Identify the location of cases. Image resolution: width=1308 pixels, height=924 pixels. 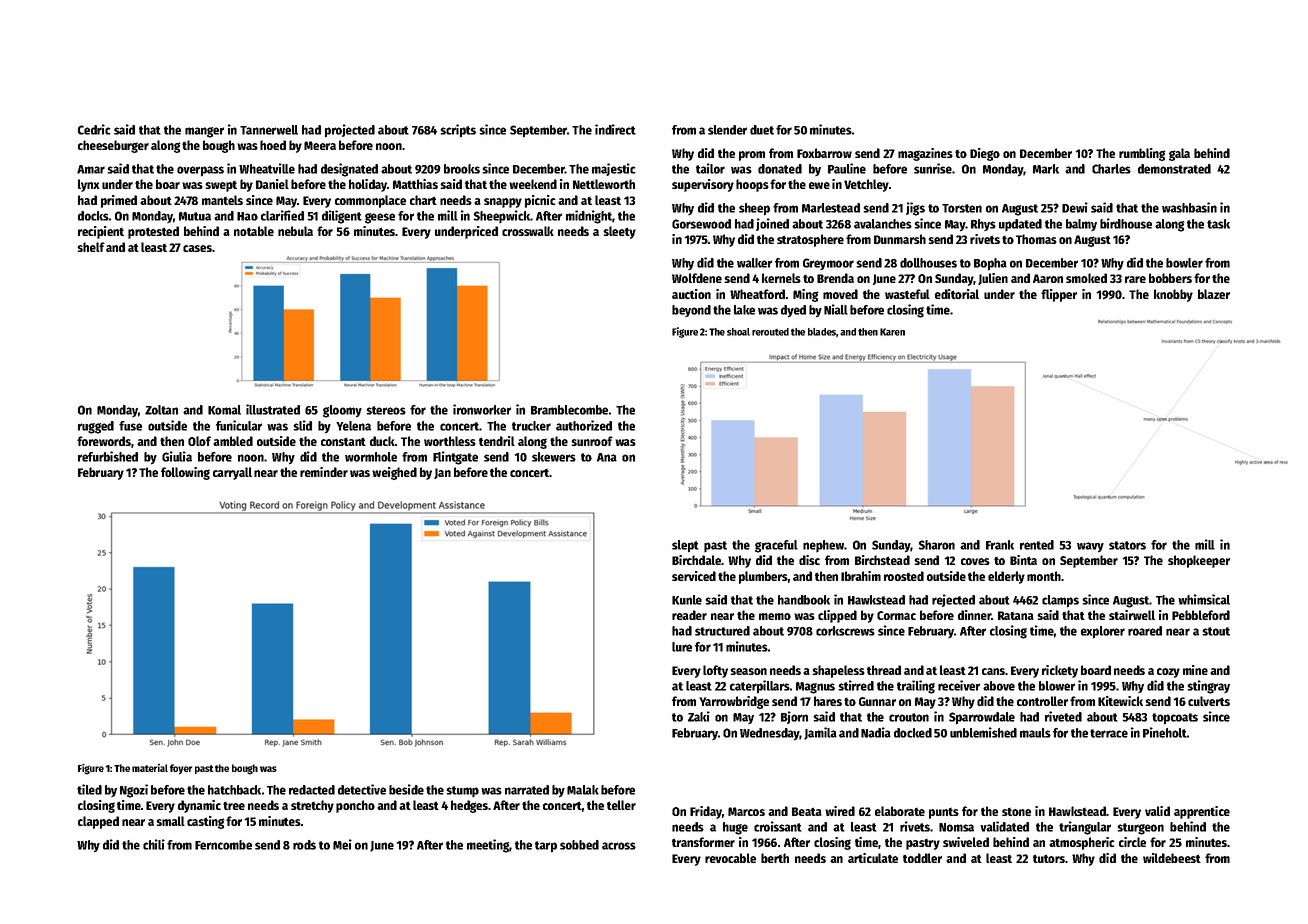
(197, 248).
